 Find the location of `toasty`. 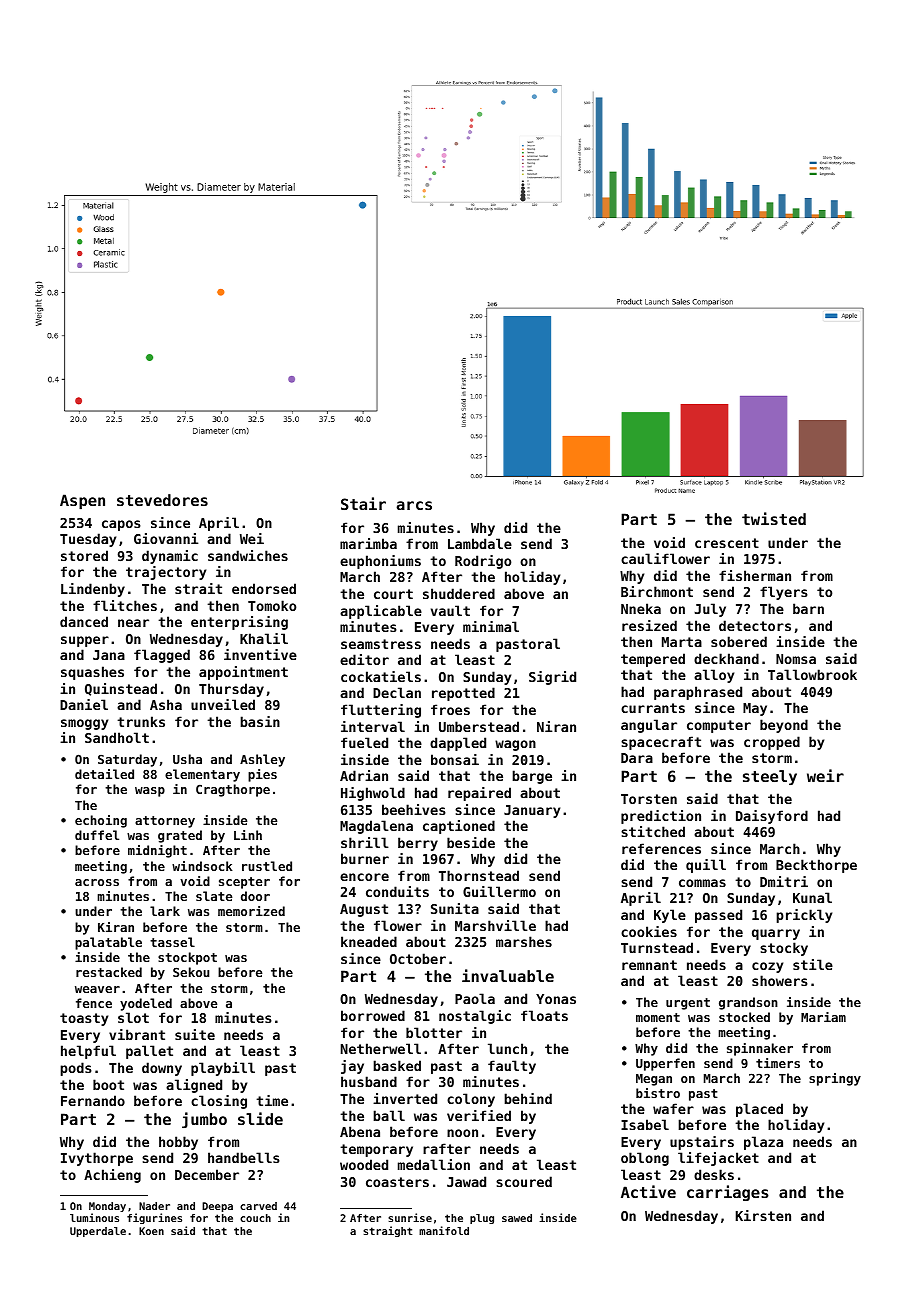

toasty is located at coordinates (84, 1019).
